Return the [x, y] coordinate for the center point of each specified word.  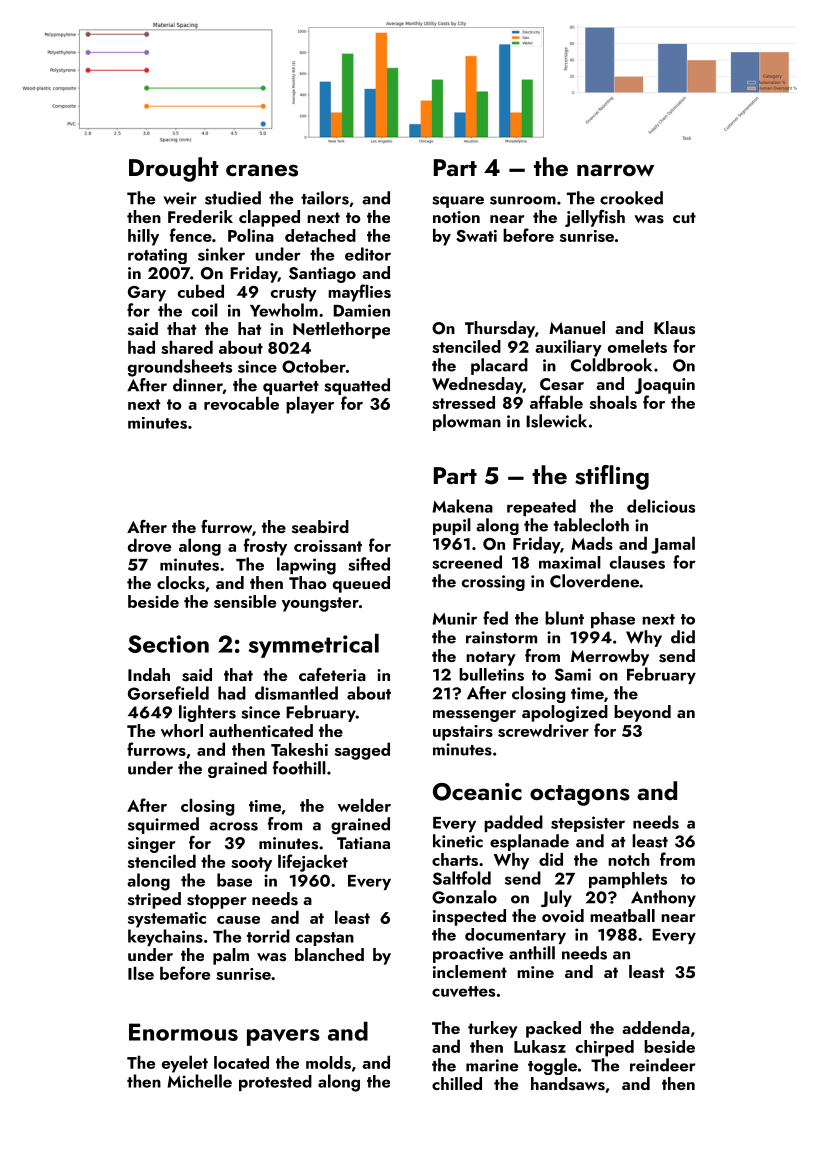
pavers [283, 1037]
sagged [362, 751]
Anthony [663, 898]
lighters [207, 713]
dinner [198, 386]
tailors [325, 198]
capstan [325, 939]
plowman [467, 422]
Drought [174, 169]
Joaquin [665, 386]
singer [151, 845]
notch [628, 859]
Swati [476, 236]
